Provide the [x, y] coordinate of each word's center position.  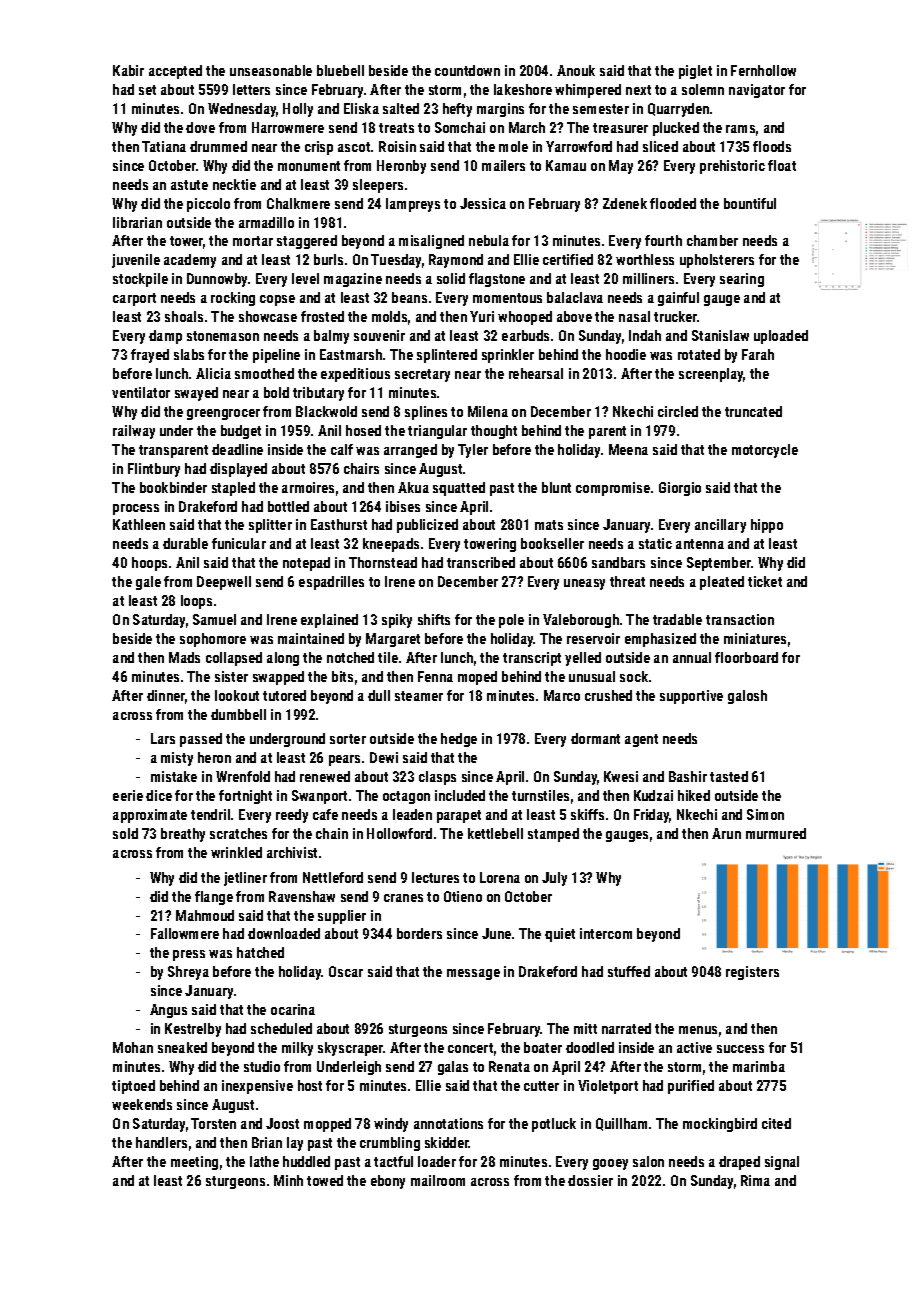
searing [742, 280]
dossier [590, 1180]
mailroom [438, 1180]
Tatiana [164, 146]
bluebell [340, 70]
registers [752, 973]
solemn [703, 89]
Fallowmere [185, 933]
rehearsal [536, 373]
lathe [264, 1161]
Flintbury [154, 470]
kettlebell [495, 833]
